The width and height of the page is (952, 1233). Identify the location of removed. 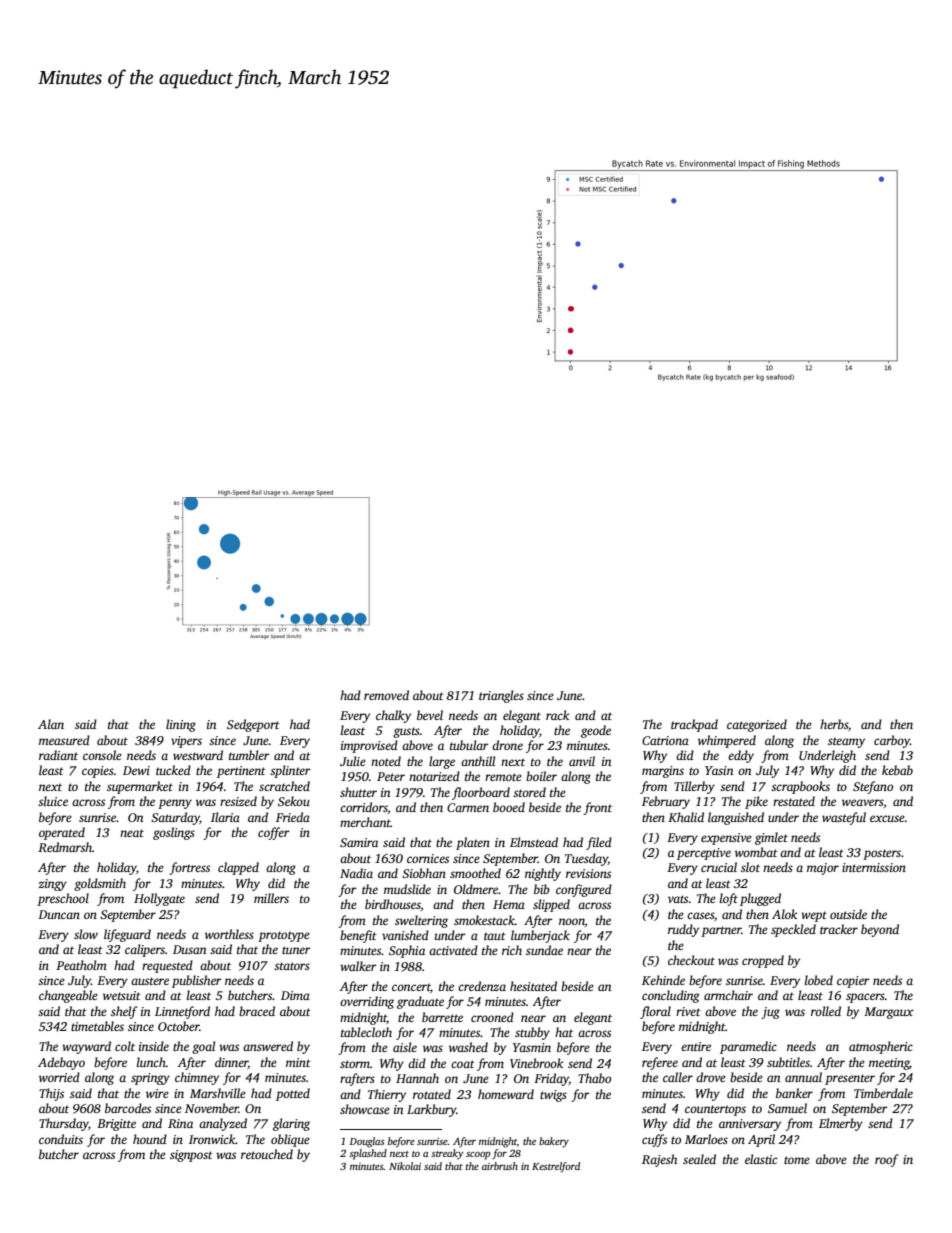
(386, 695).
